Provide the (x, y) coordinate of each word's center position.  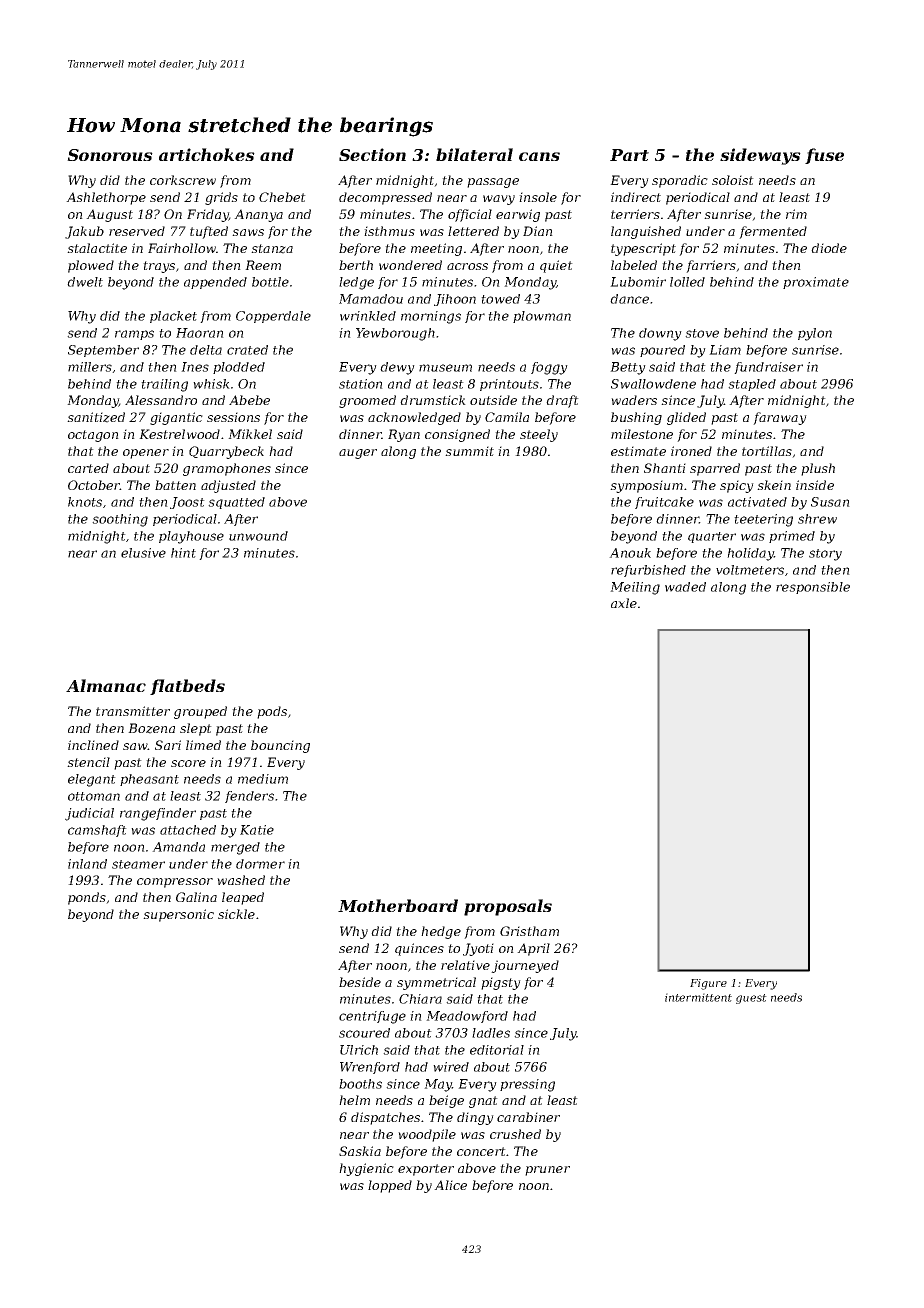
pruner (547, 1171)
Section (372, 154)
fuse (824, 156)
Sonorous (110, 155)
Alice (450, 1185)
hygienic (366, 1169)
